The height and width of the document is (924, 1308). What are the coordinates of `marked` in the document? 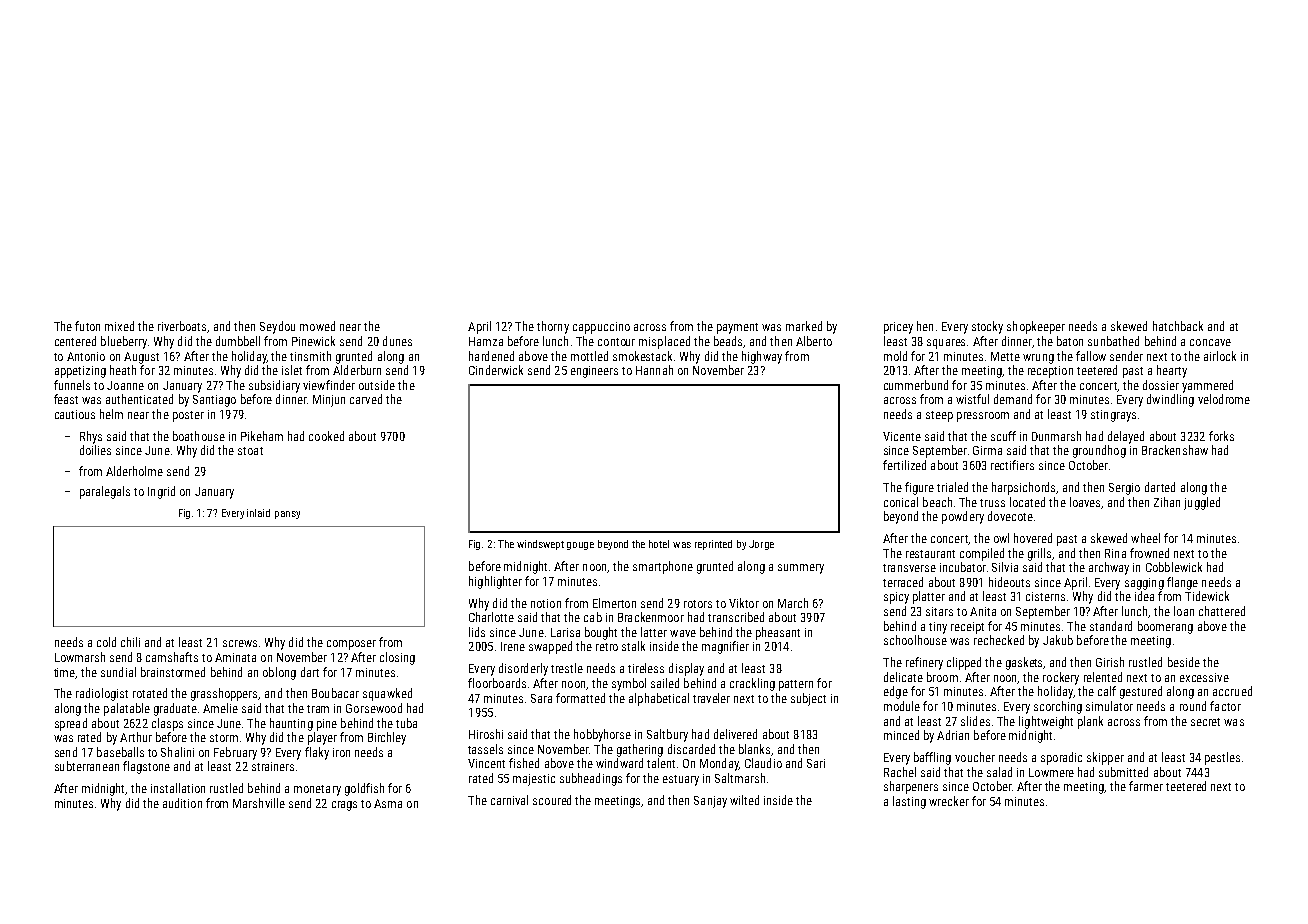 It's located at (804, 326).
